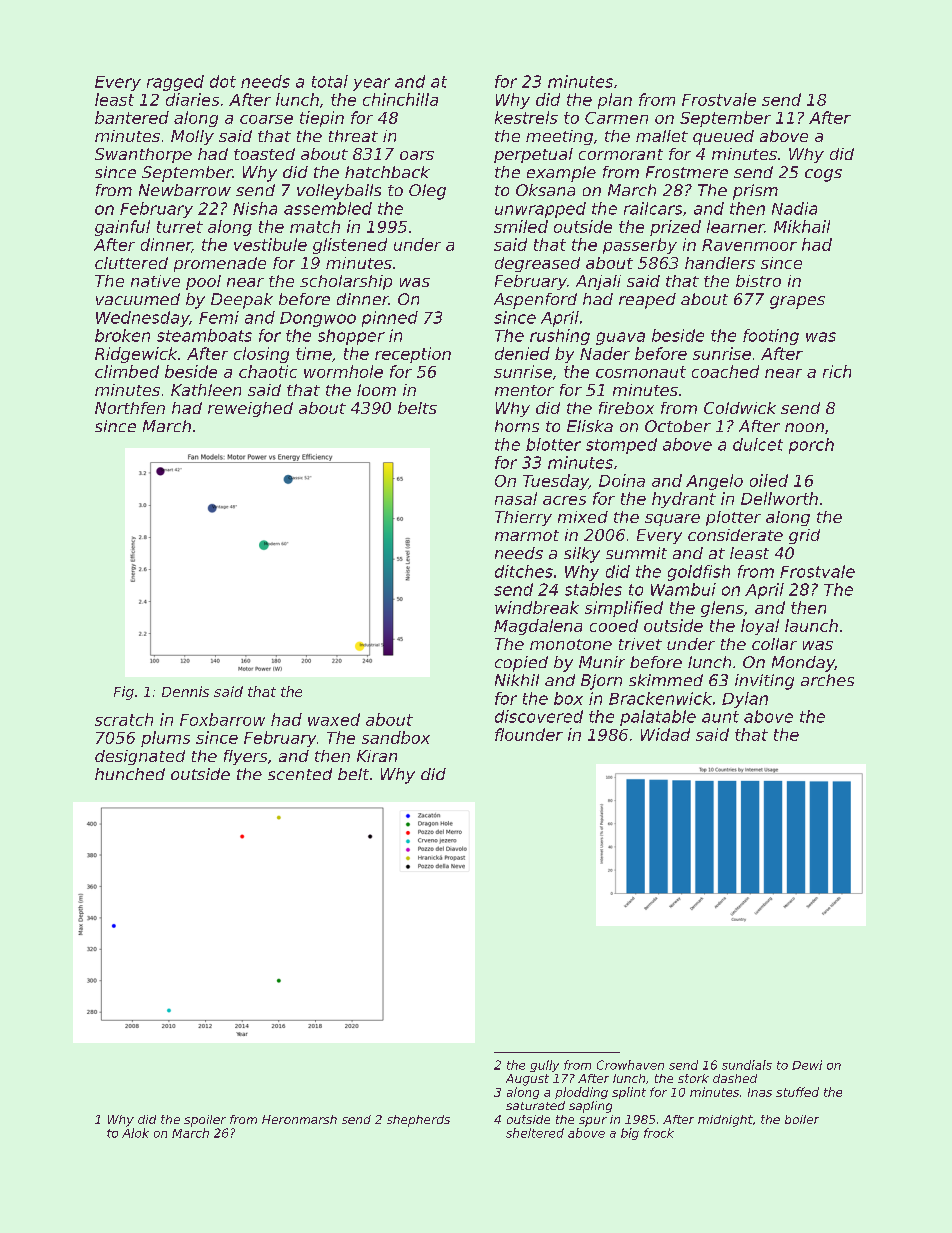 This screenshot has width=952, height=1233. I want to click on shepherds, so click(418, 1121).
